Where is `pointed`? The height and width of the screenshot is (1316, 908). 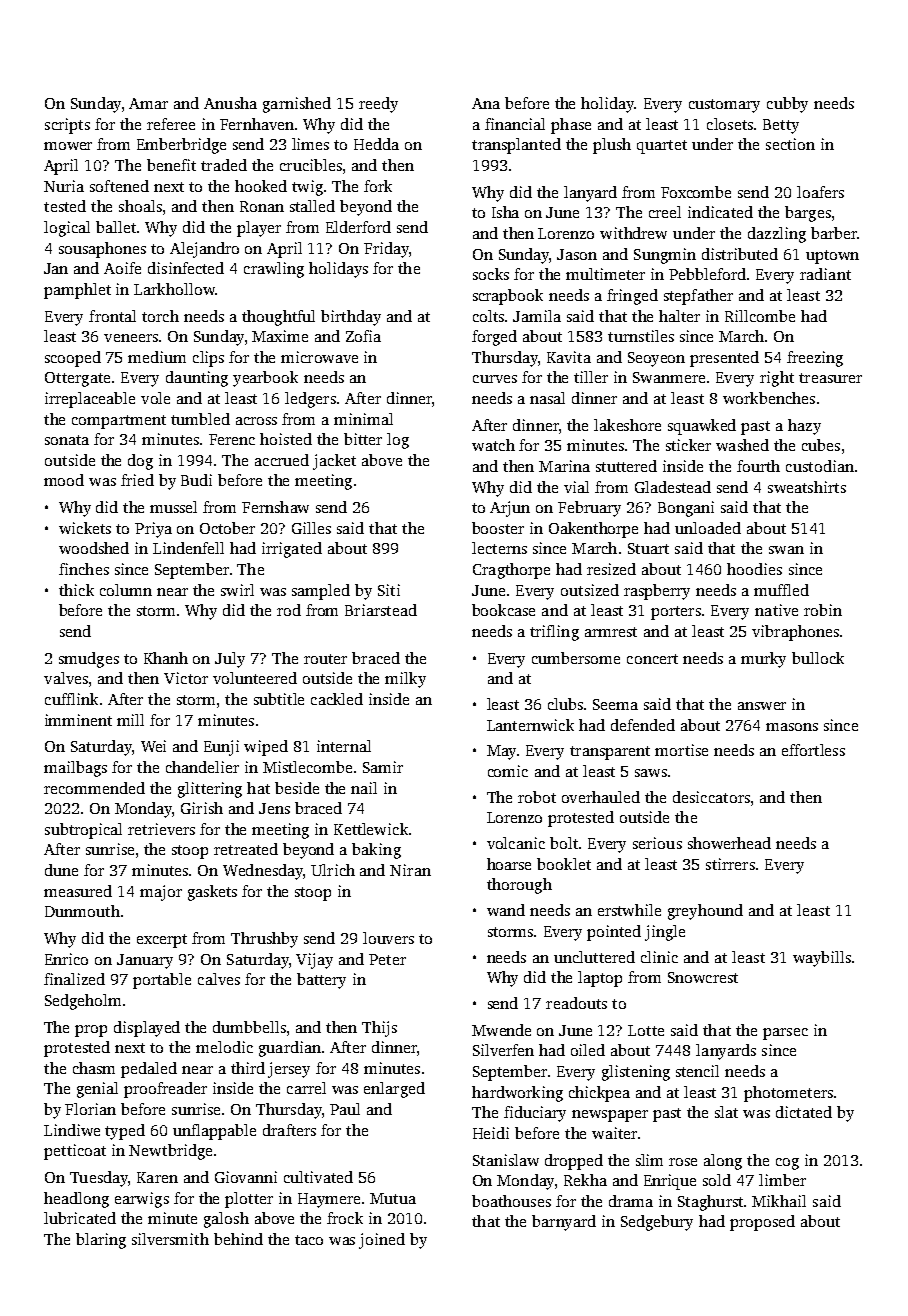 pointed is located at coordinates (614, 933).
